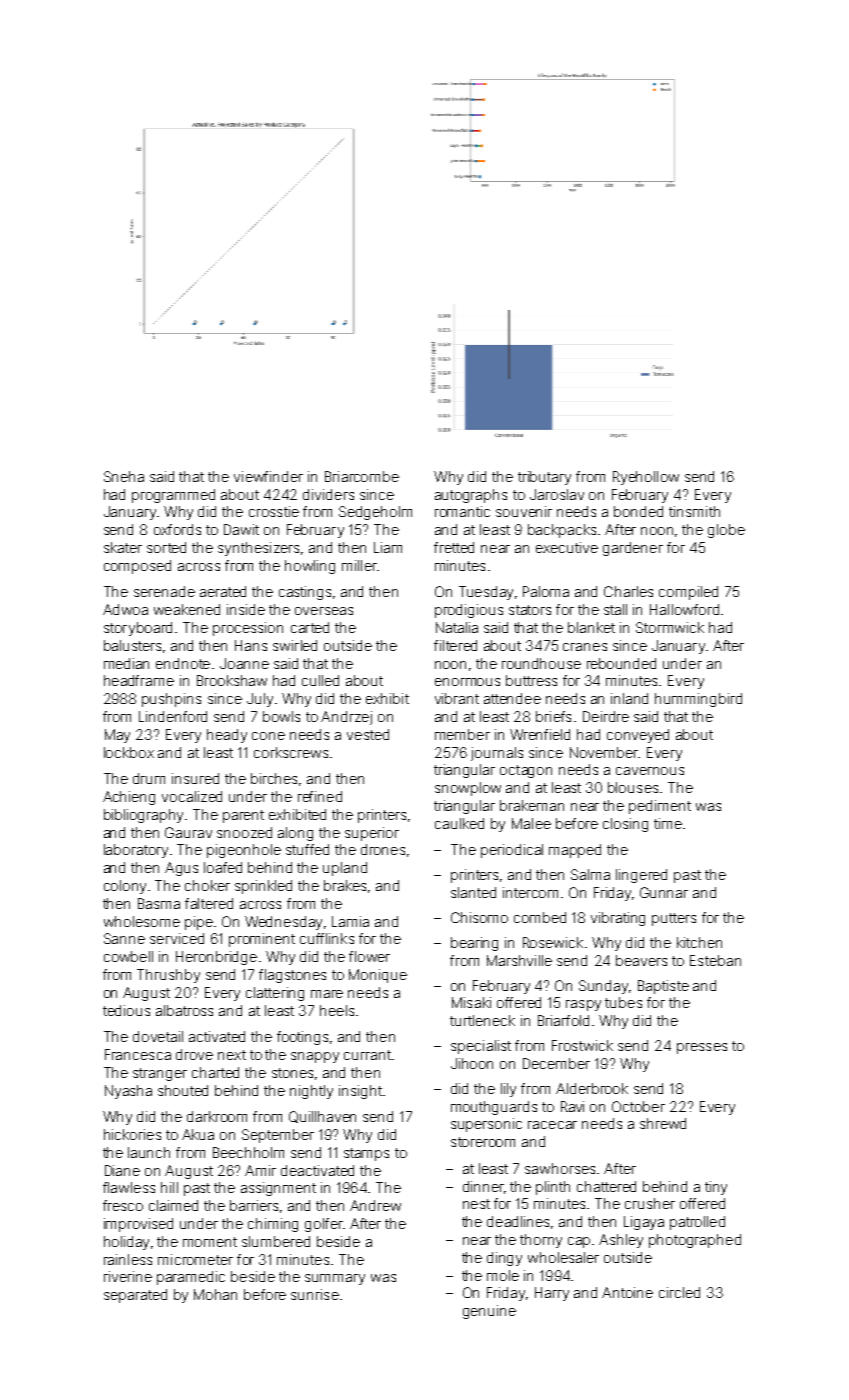 Image resolution: width=849 pixels, height=1400 pixels. What do you see at coordinates (479, 917) in the document?
I see `Chisomo` at bounding box center [479, 917].
